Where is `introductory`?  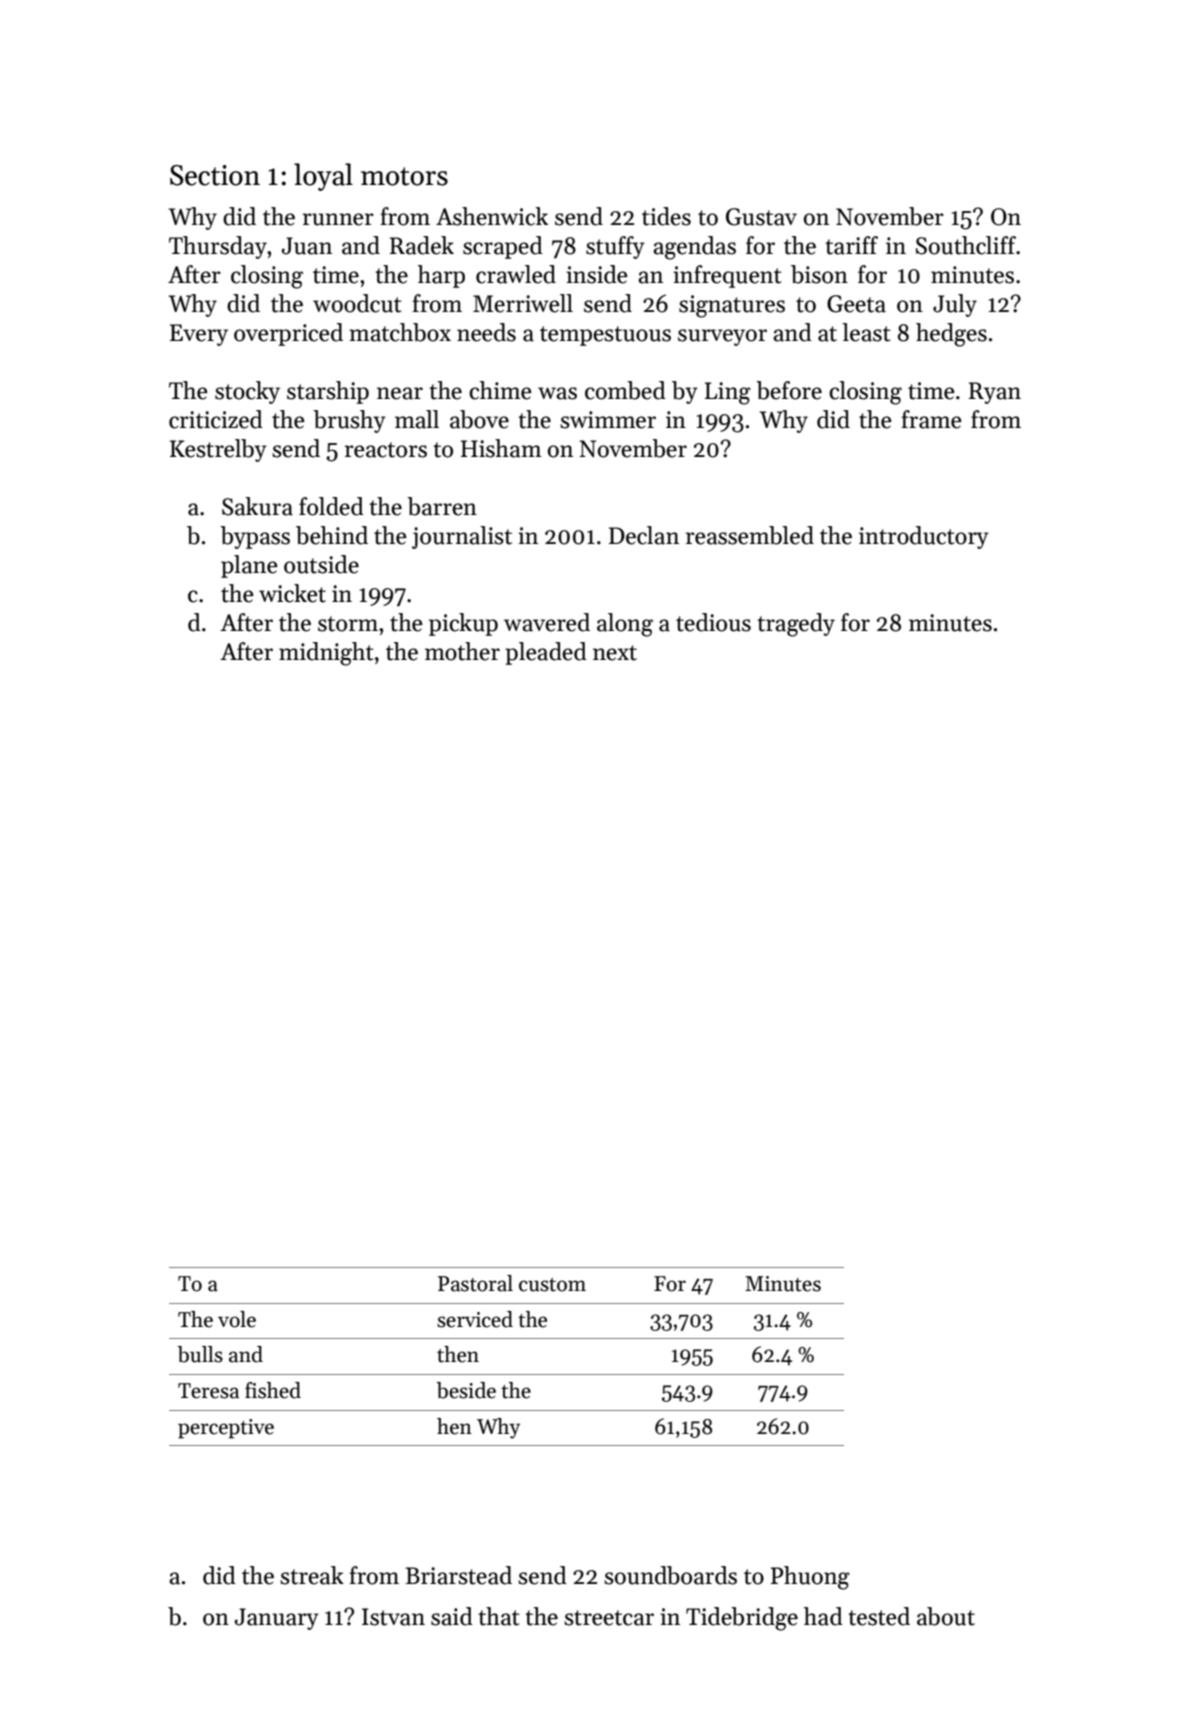 introductory is located at coordinates (924, 537).
